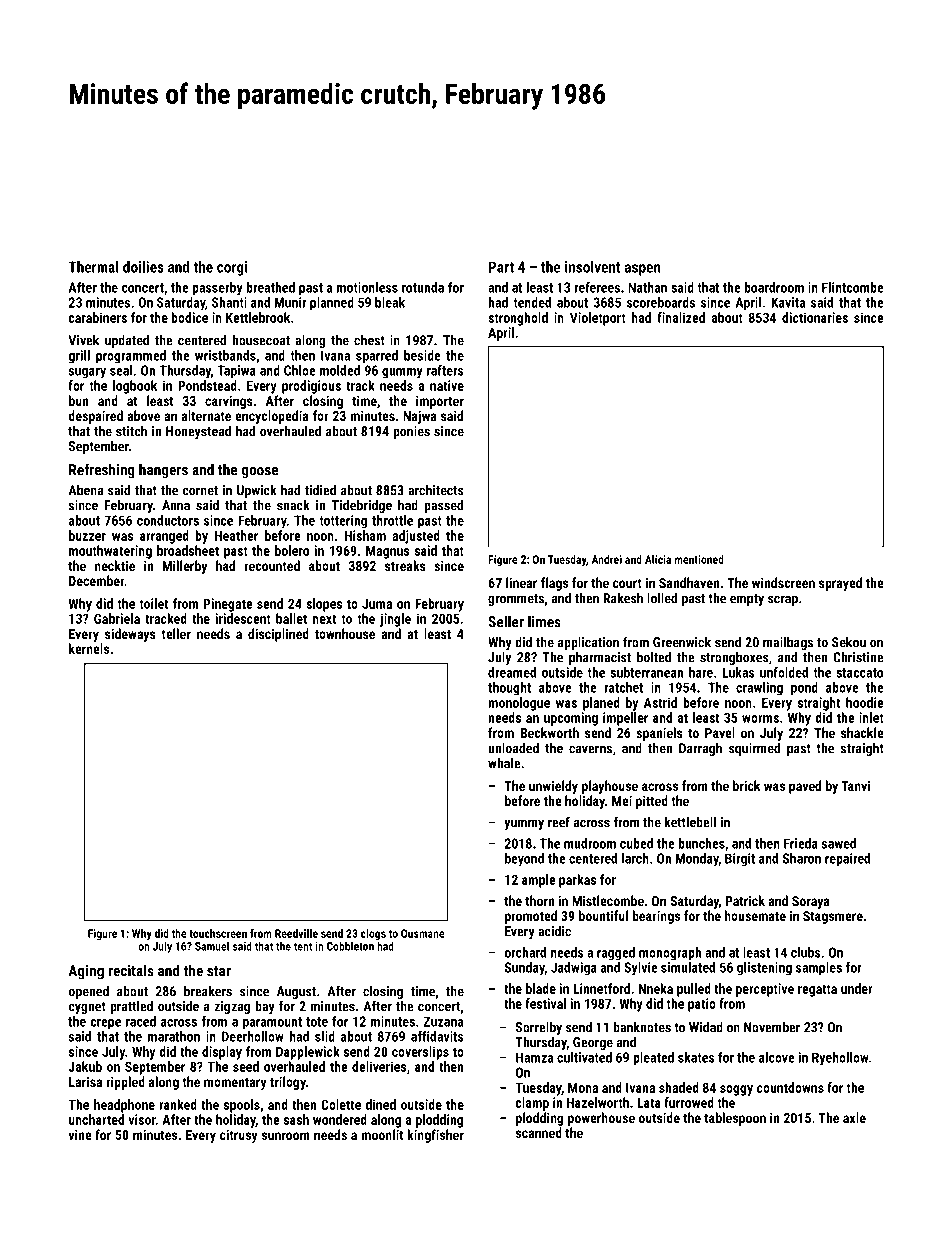 This screenshot has width=952, height=1233. I want to click on ranked, so click(178, 1104).
